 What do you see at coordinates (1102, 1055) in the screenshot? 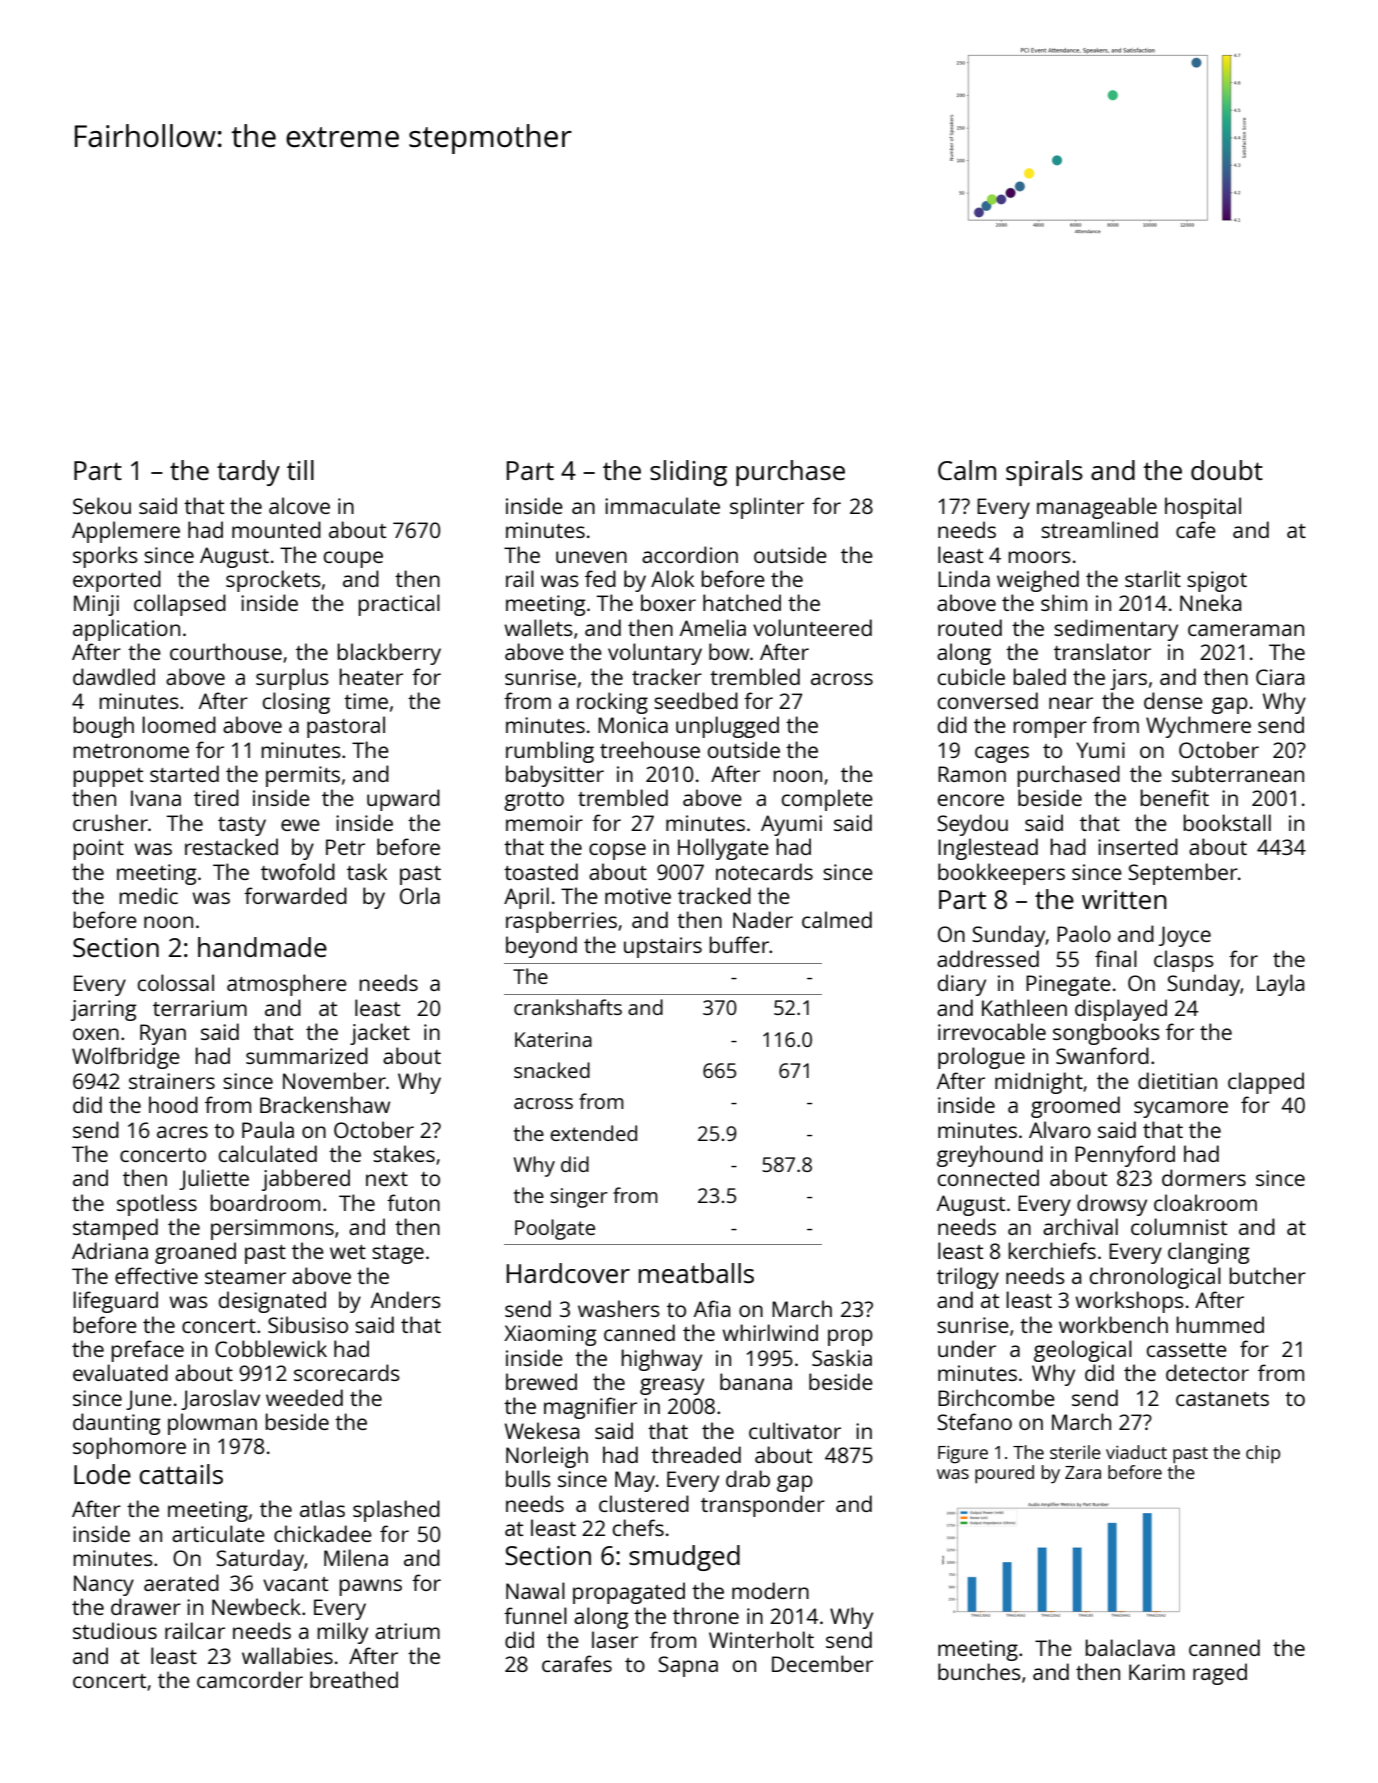
I see `Swanford` at bounding box center [1102, 1055].
